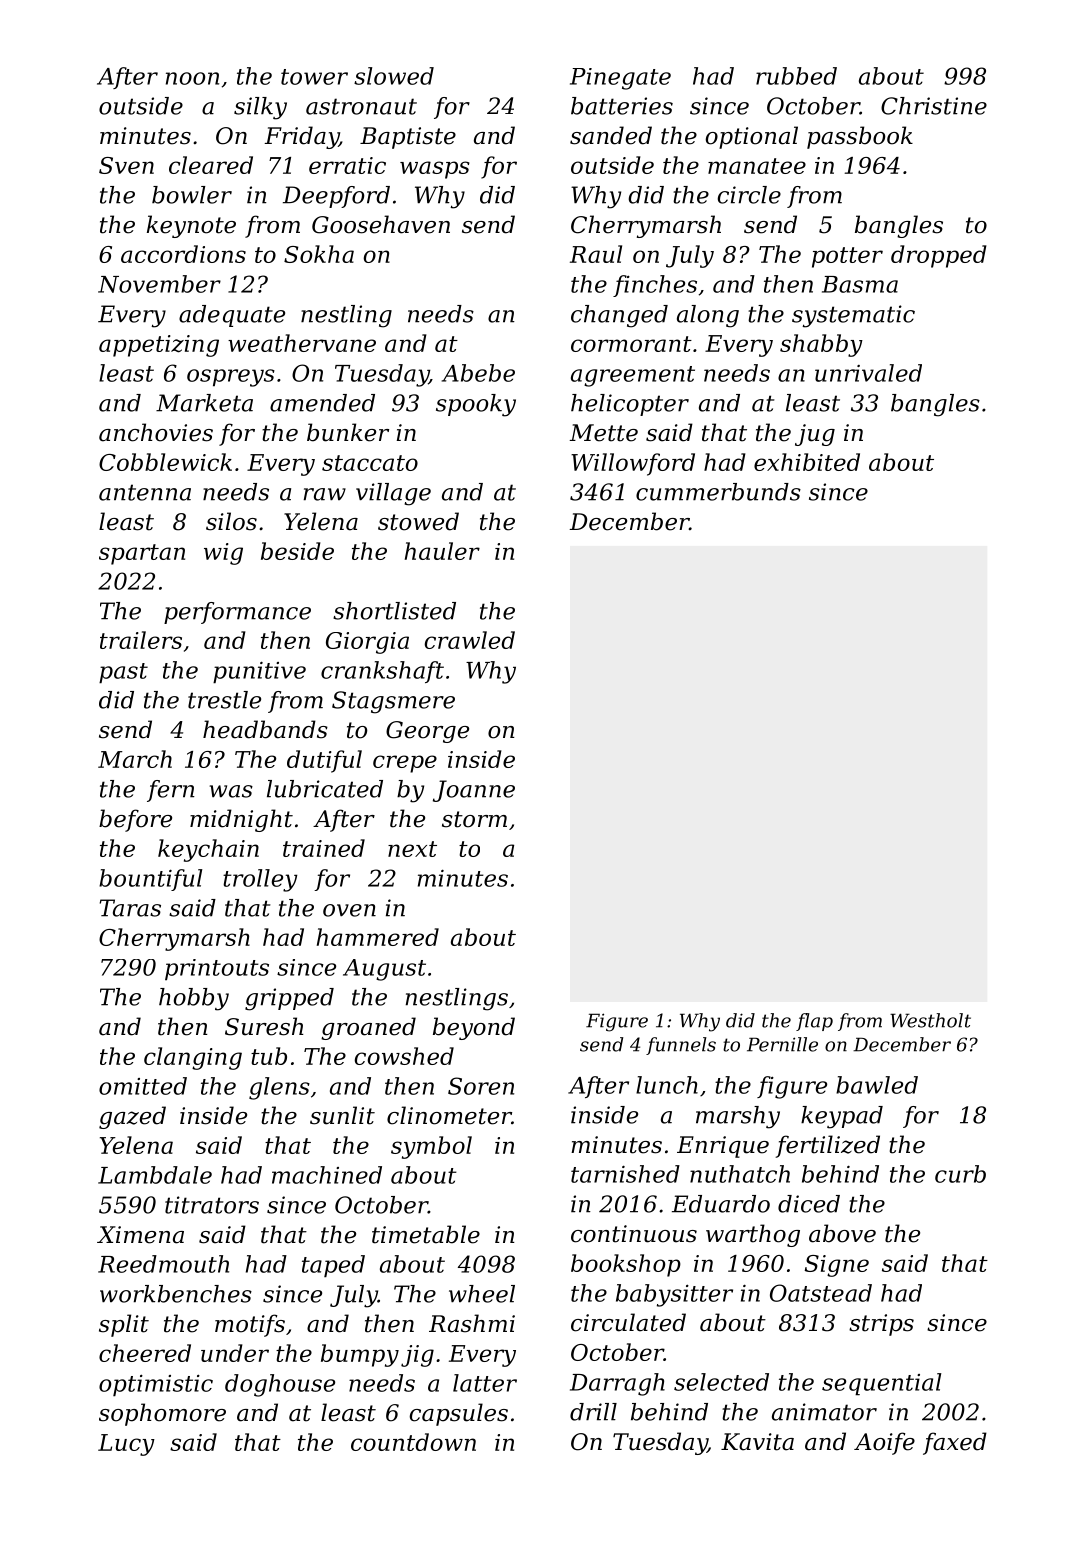  I want to click on trained, so click(324, 848).
